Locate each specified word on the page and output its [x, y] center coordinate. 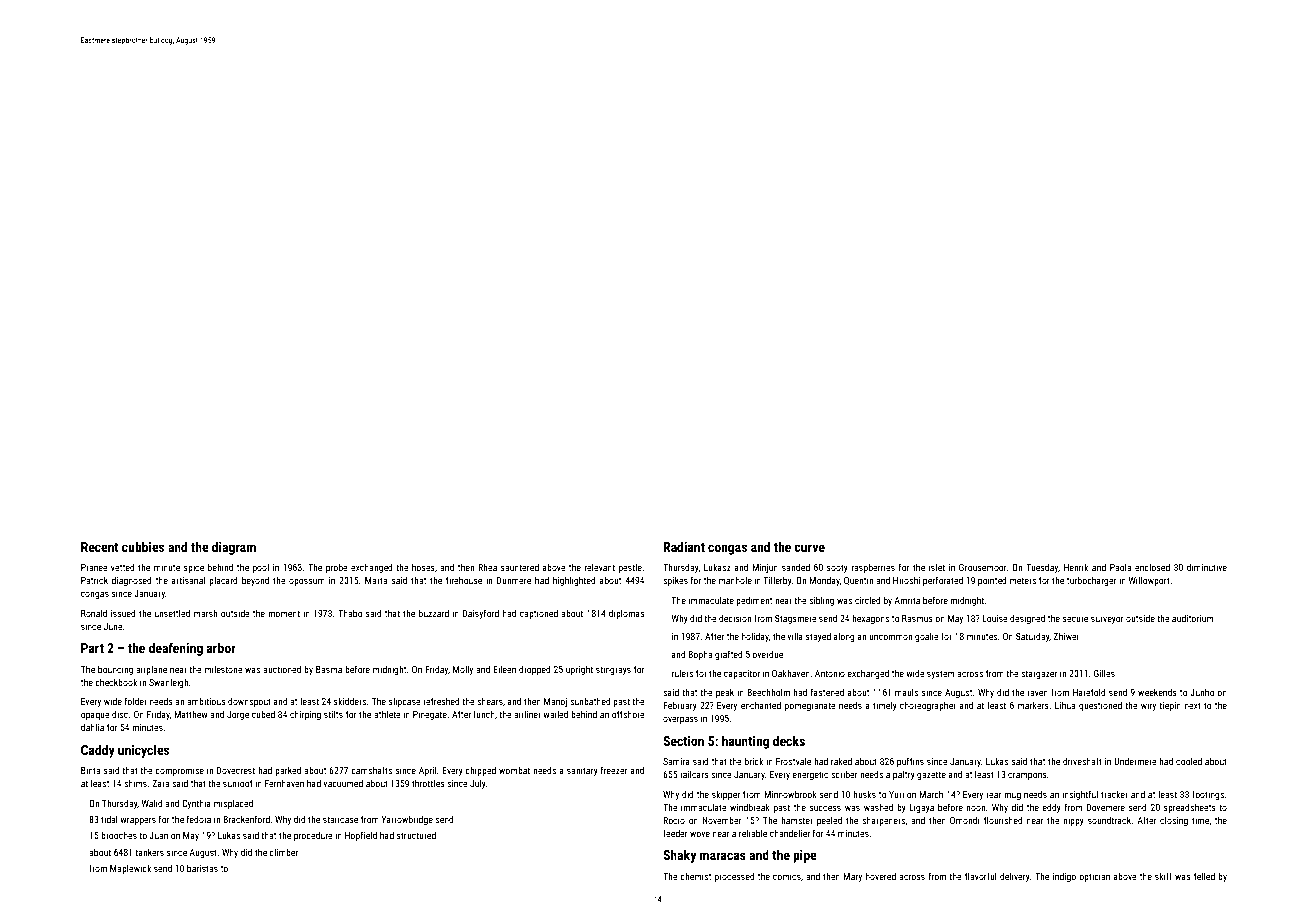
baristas [202, 868]
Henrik [1076, 567]
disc [120, 714]
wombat [514, 770]
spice [194, 568]
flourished [1003, 820]
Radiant [684, 546]
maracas [723, 856]
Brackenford [246, 819]
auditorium [1192, 618]
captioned [539, 614]
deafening [176, 649]
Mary [852, 877]
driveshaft [1082, 761]
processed [735, 877]
